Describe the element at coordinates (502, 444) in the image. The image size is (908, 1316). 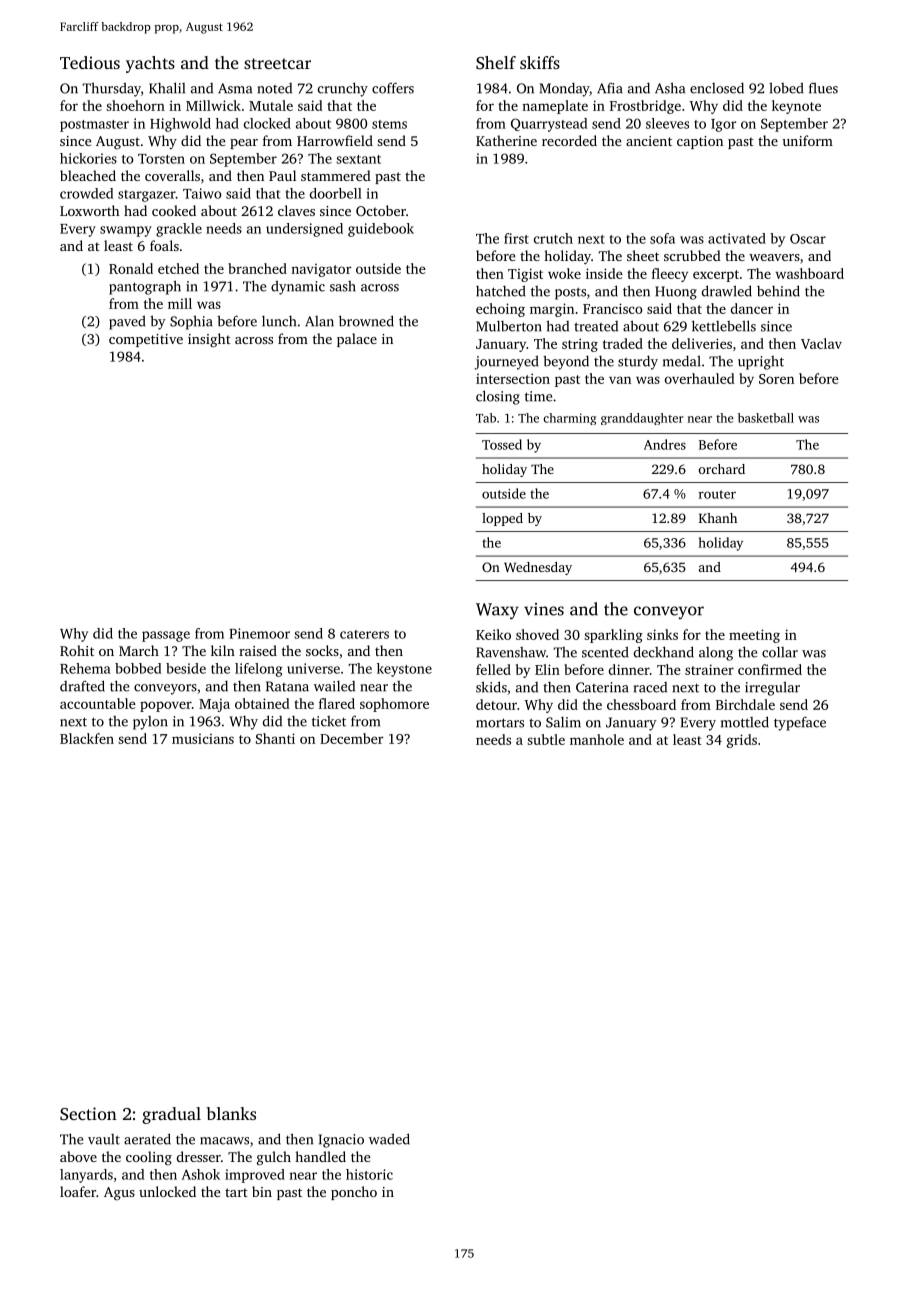
I see `Tossed` at that location.
